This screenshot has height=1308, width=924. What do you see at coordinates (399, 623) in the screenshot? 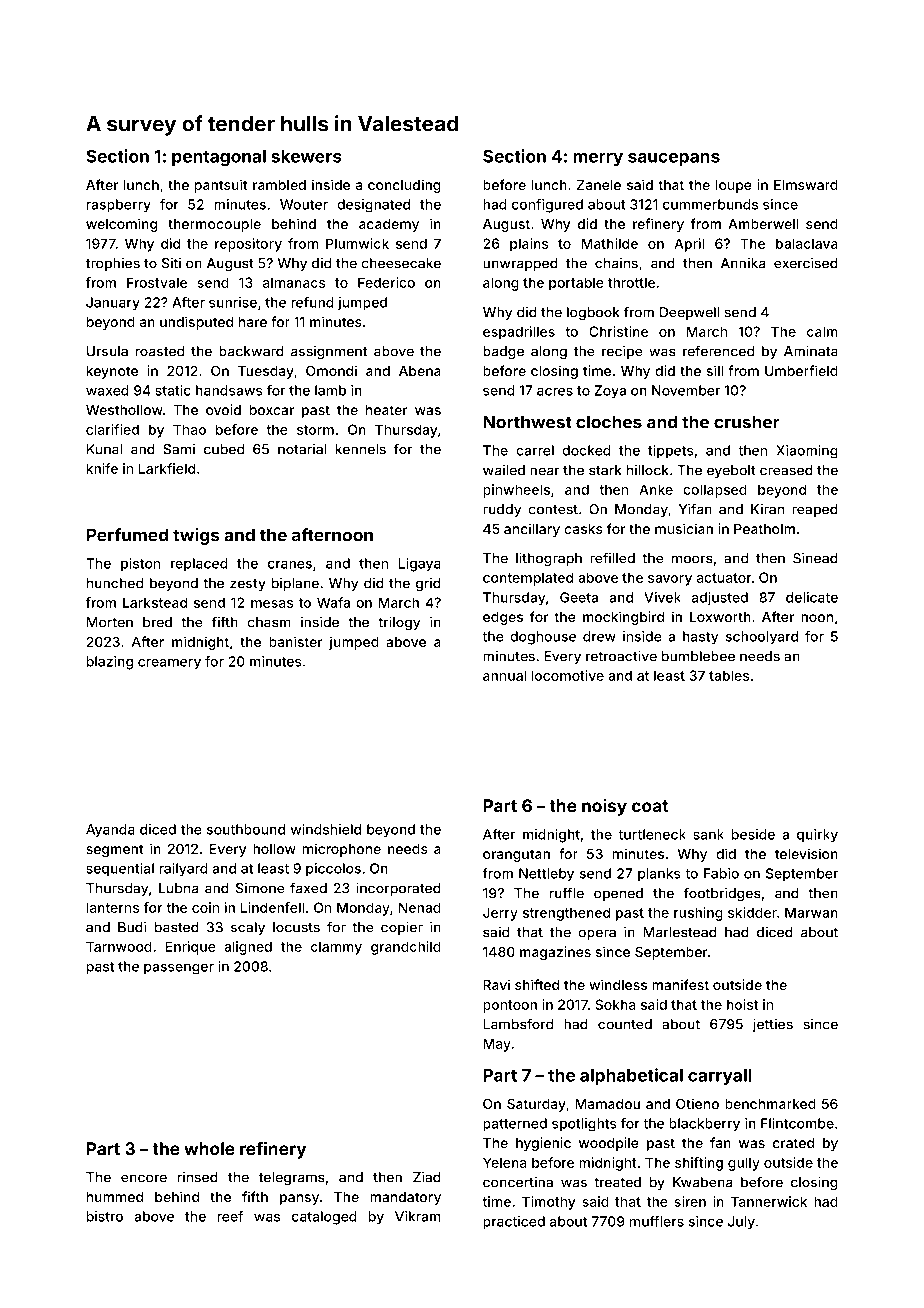
I see `trilogy` at bounding box center [399, 623].
